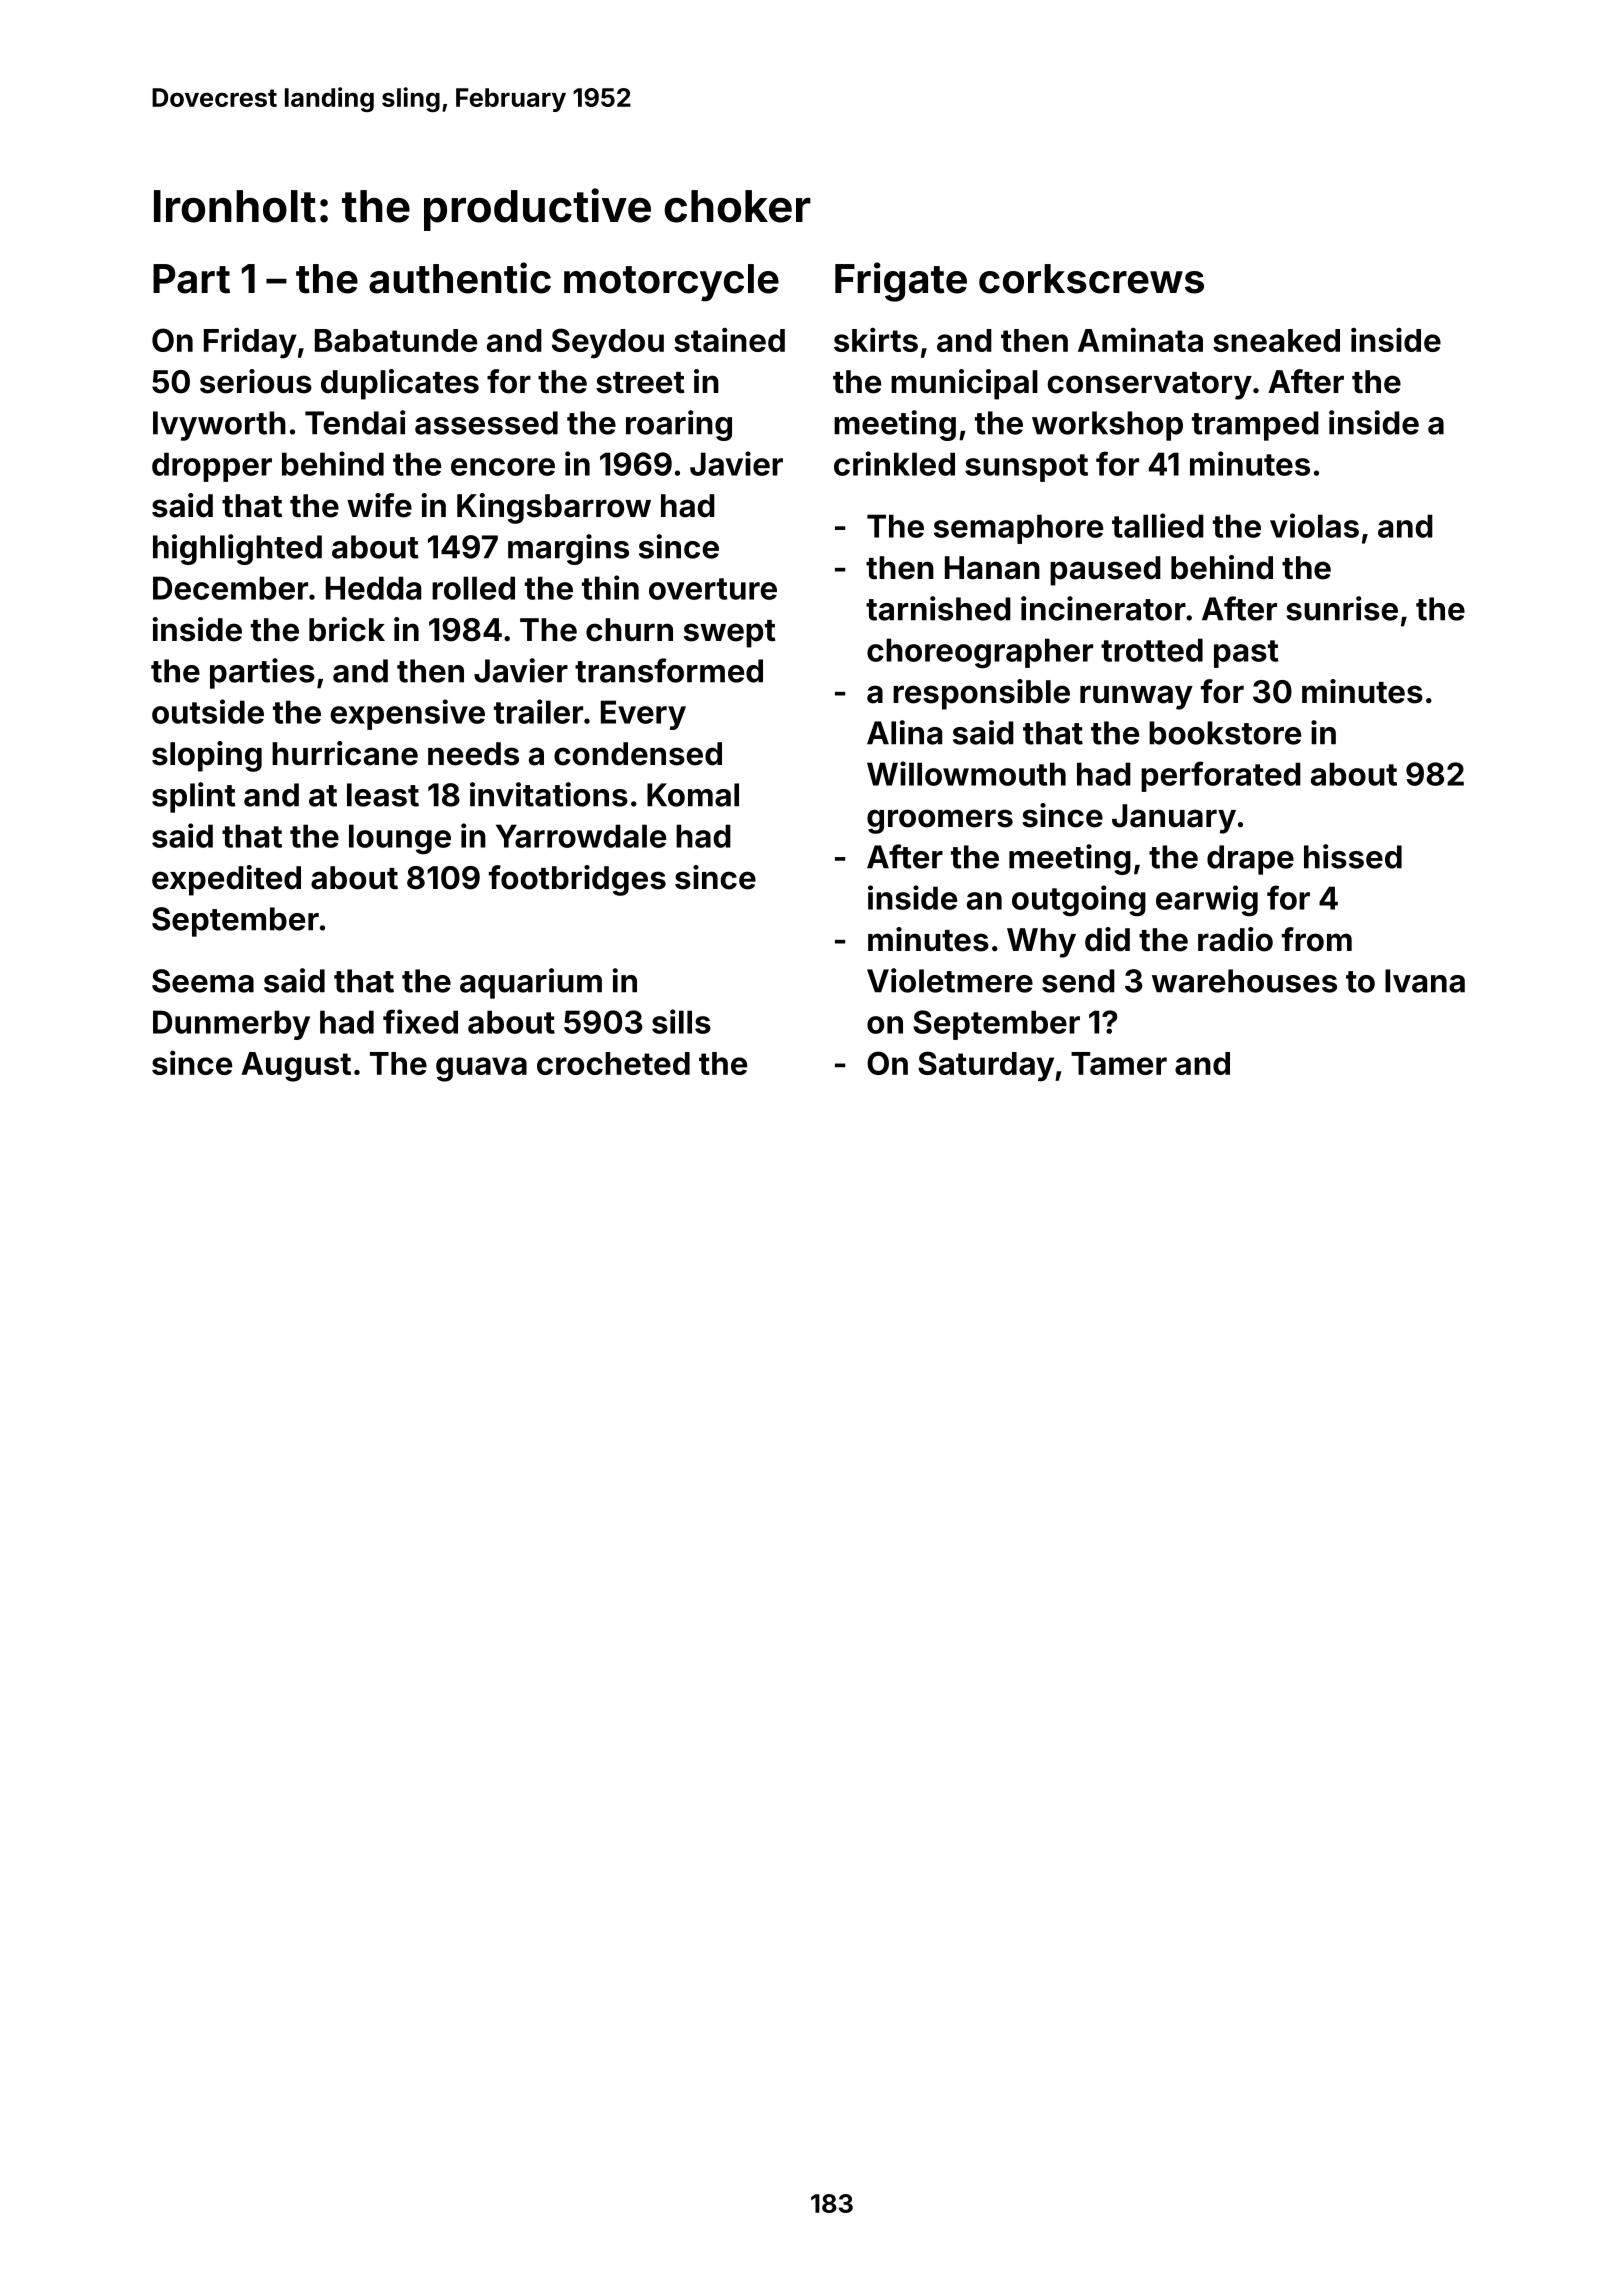 The width and height of the screenshot is (1620, 2292). I want to click on wife, so click(379, 505).
